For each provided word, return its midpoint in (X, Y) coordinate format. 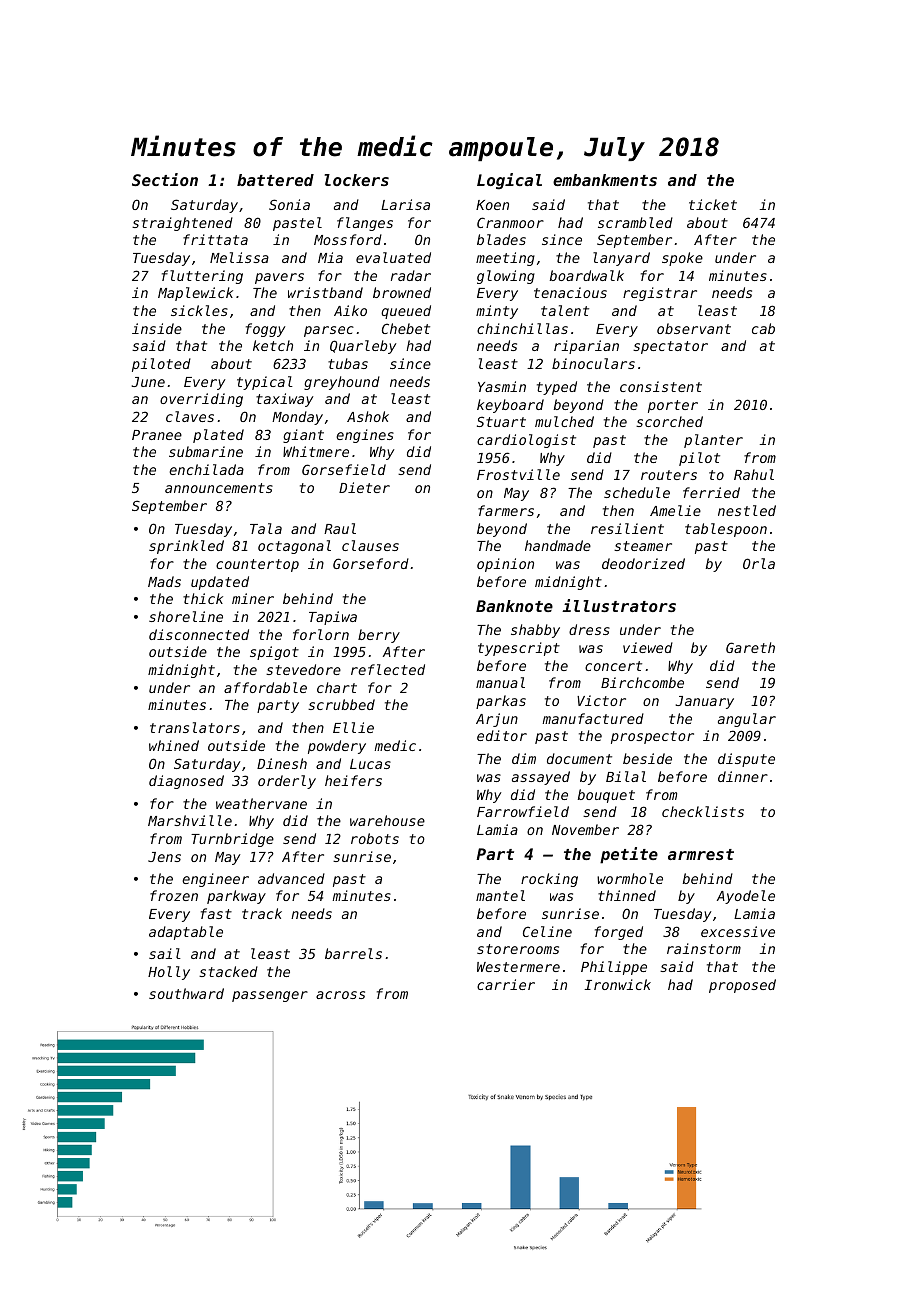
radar (411, 275)
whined (174, 745)
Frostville (518, 474)
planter (713, 441)
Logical (509, 181)
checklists (703, 811)
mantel (500, 895)
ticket (713, 204)
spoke (682, 259)
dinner (743, 776)
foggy (265, 330)
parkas (501, 702)
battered (275, 180)
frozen (174, 895)
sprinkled (186, 547)
